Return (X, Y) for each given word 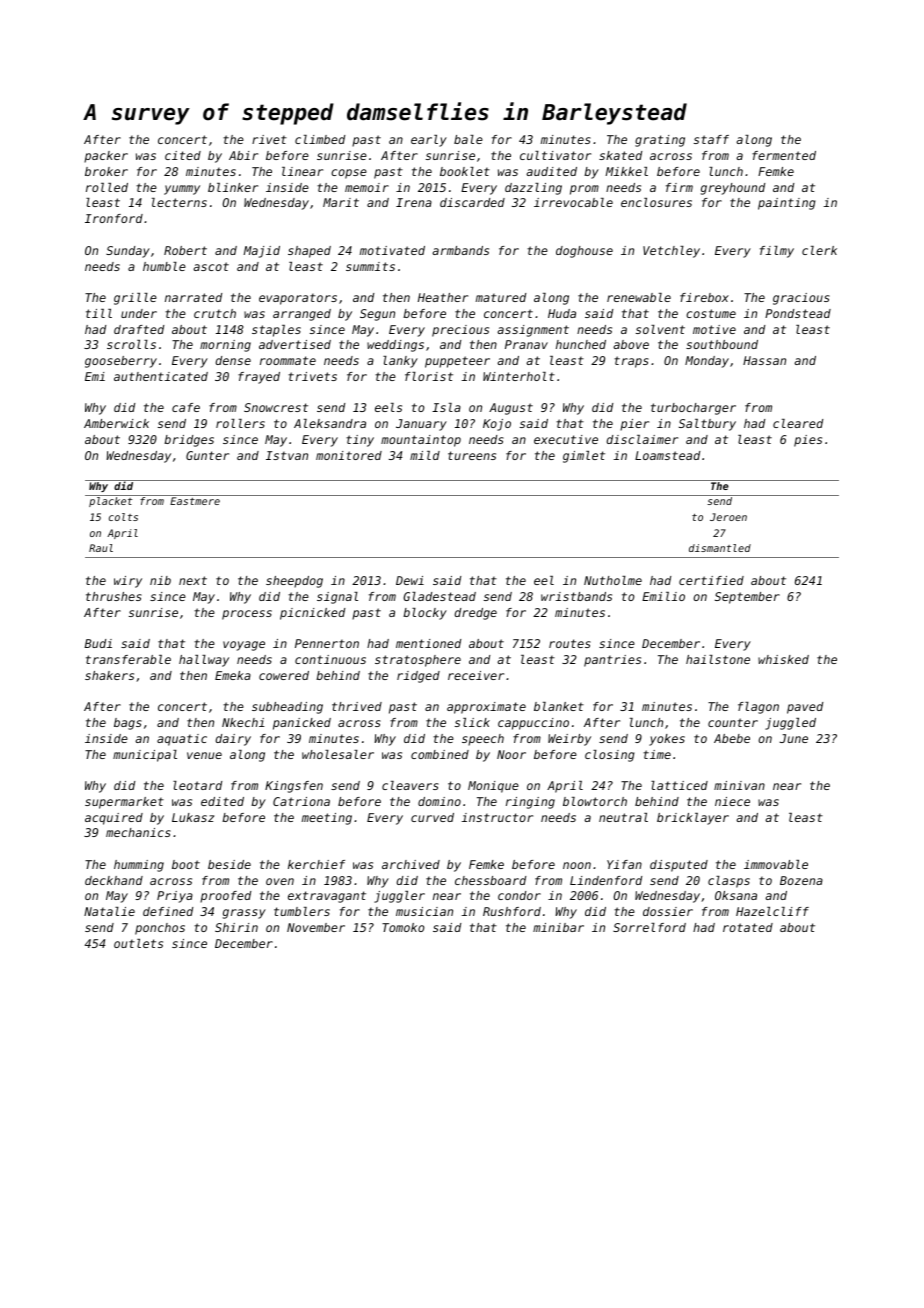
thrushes (114, 596)
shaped (309, 252)
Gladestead (440, 596)
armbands (460, 250)
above (631, 344)
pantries (612, 661)
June (794, 738)
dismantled (720, 548)
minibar (558, 927)
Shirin (236, 927)
